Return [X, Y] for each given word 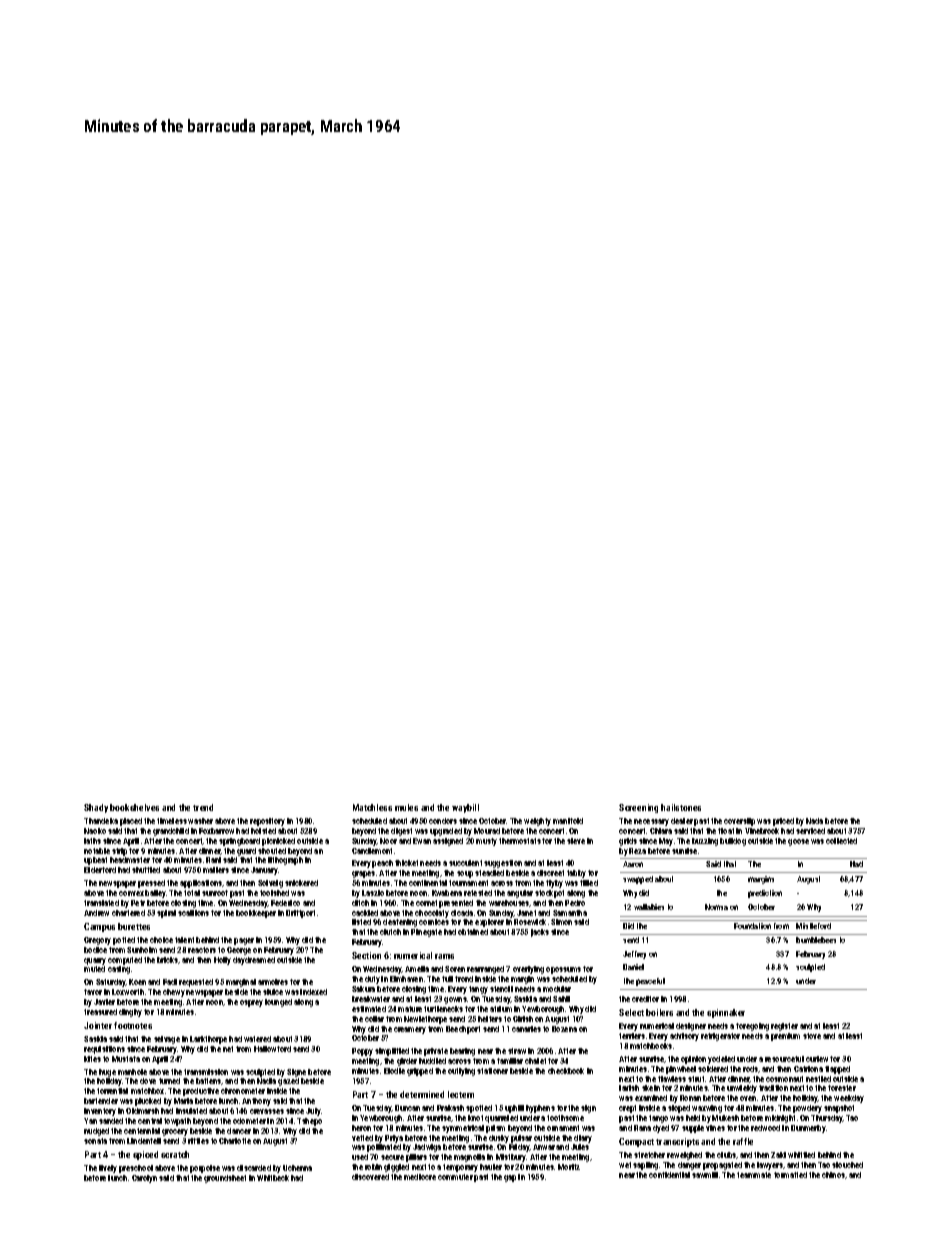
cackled [365, 913]
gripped [420, 1072]
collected [841, 841]
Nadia [266, 1081]
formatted [790, 1175]
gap [510, 1178]
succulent [465, 863]
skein [651, 1088]
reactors [202, 950]
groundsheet [225, 1179]
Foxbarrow [216, 831]
